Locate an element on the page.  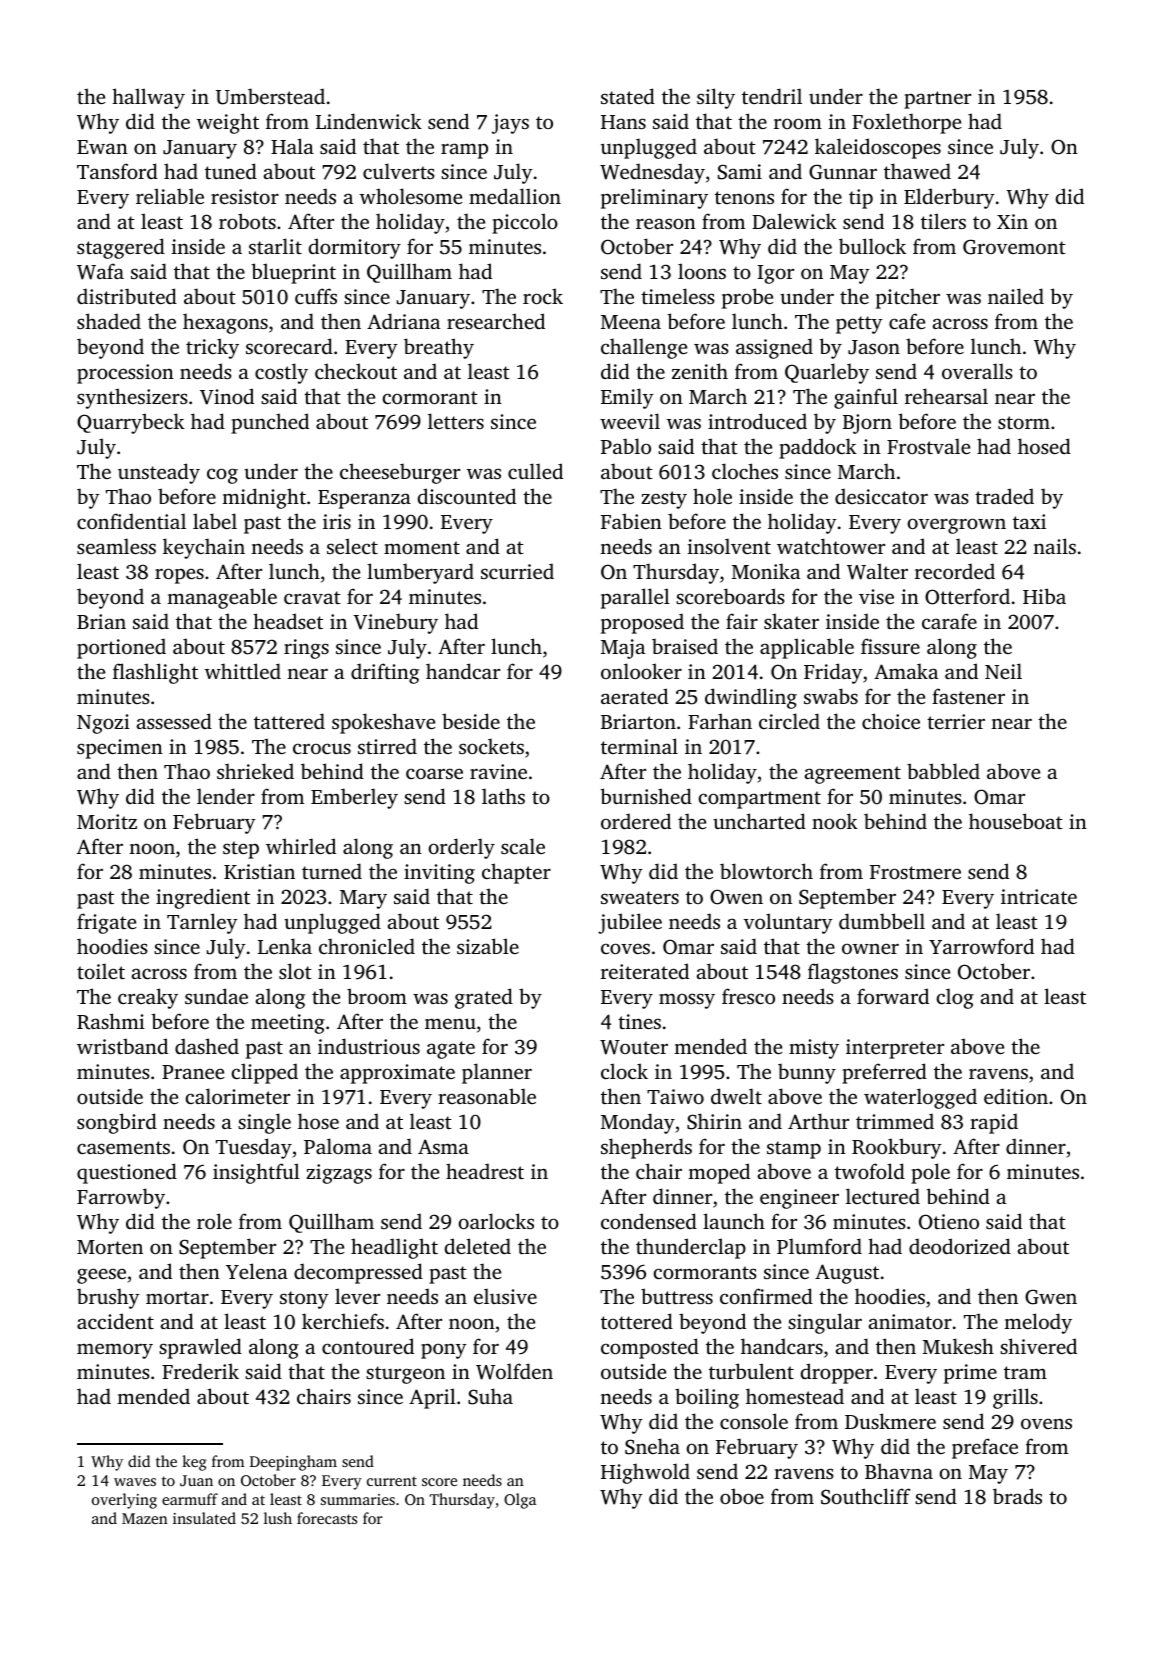
checkout is located at coordinates (356, 371).
